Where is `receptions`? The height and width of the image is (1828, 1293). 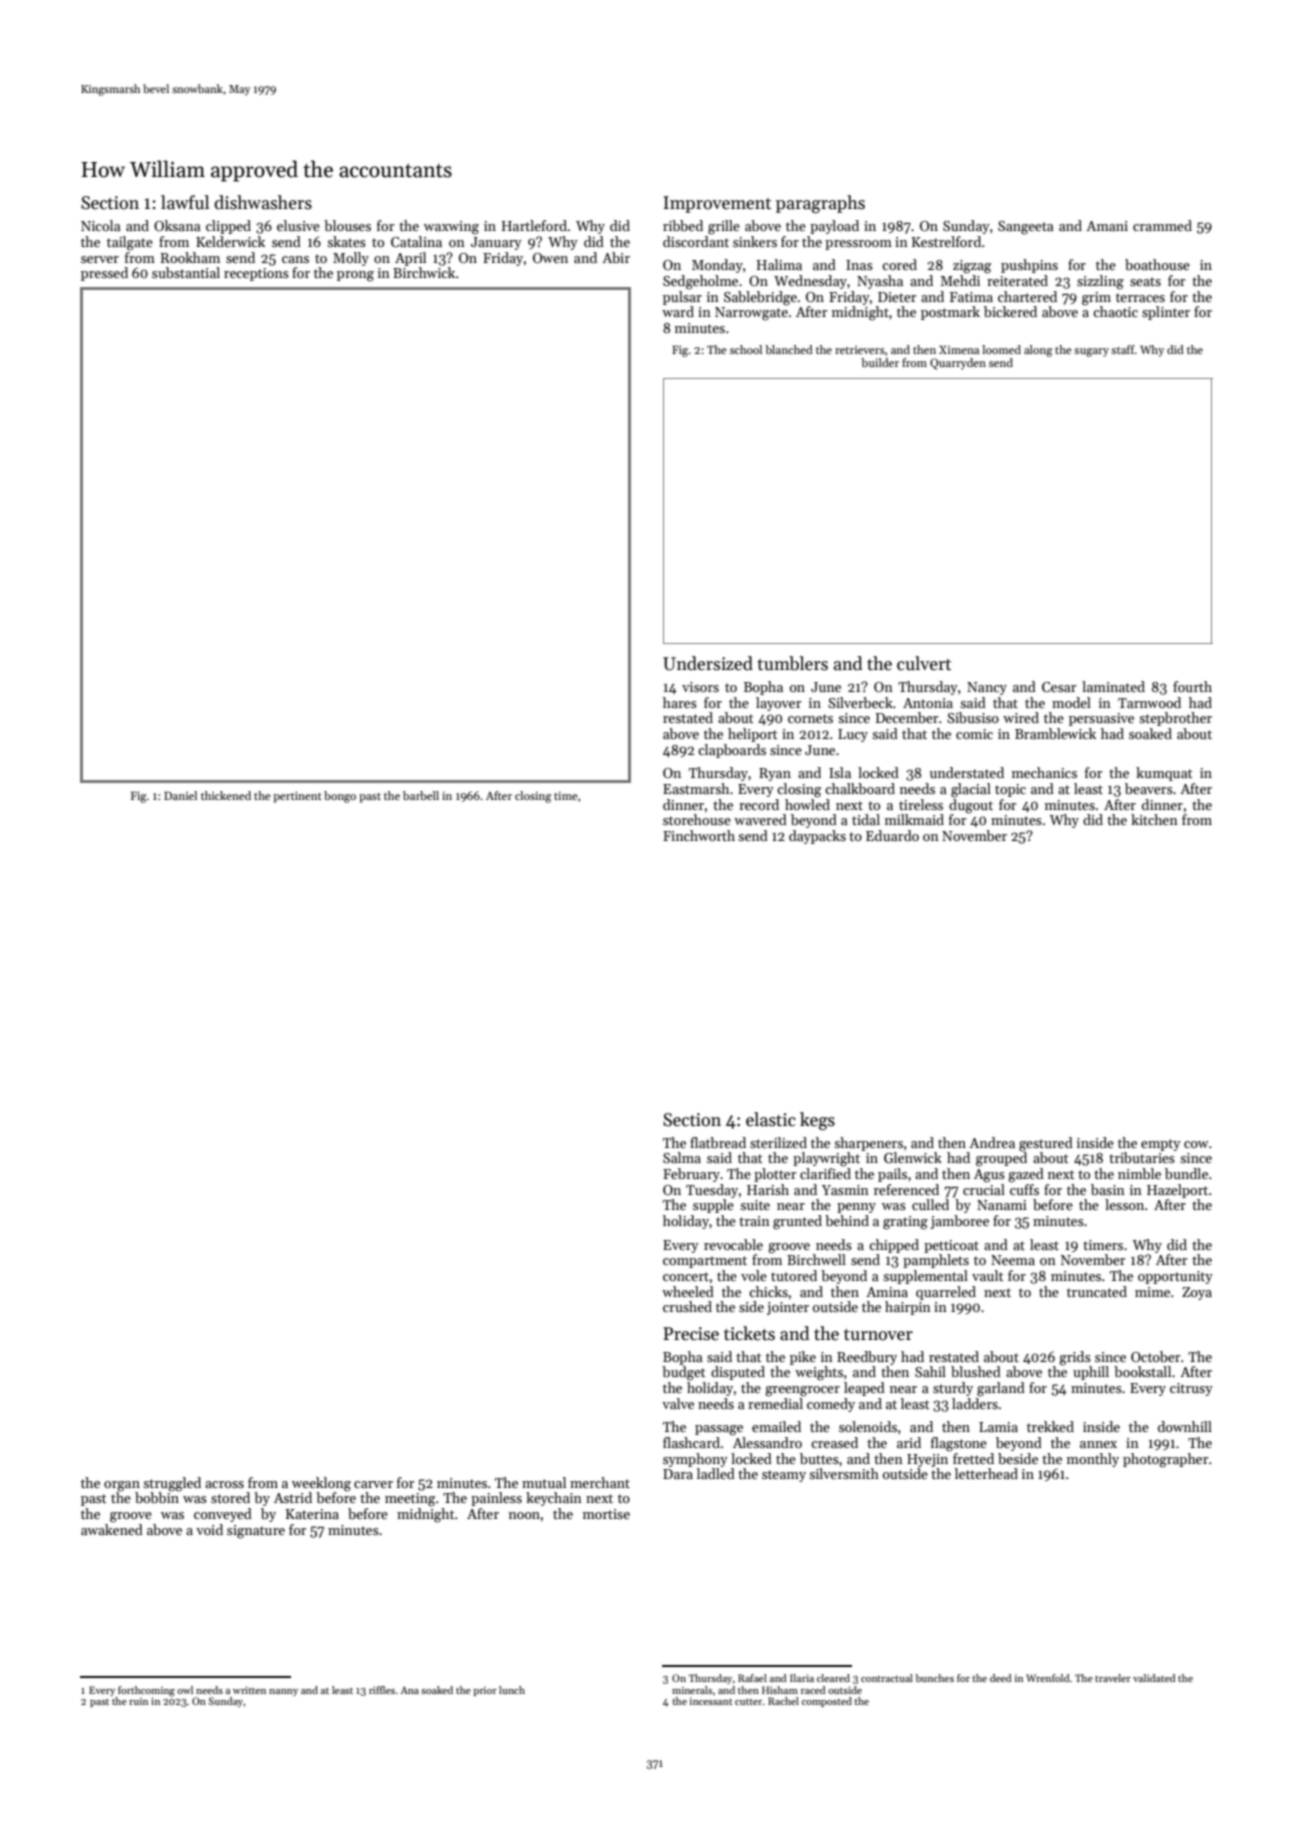
receptions is located at coordinates (256, 274).
